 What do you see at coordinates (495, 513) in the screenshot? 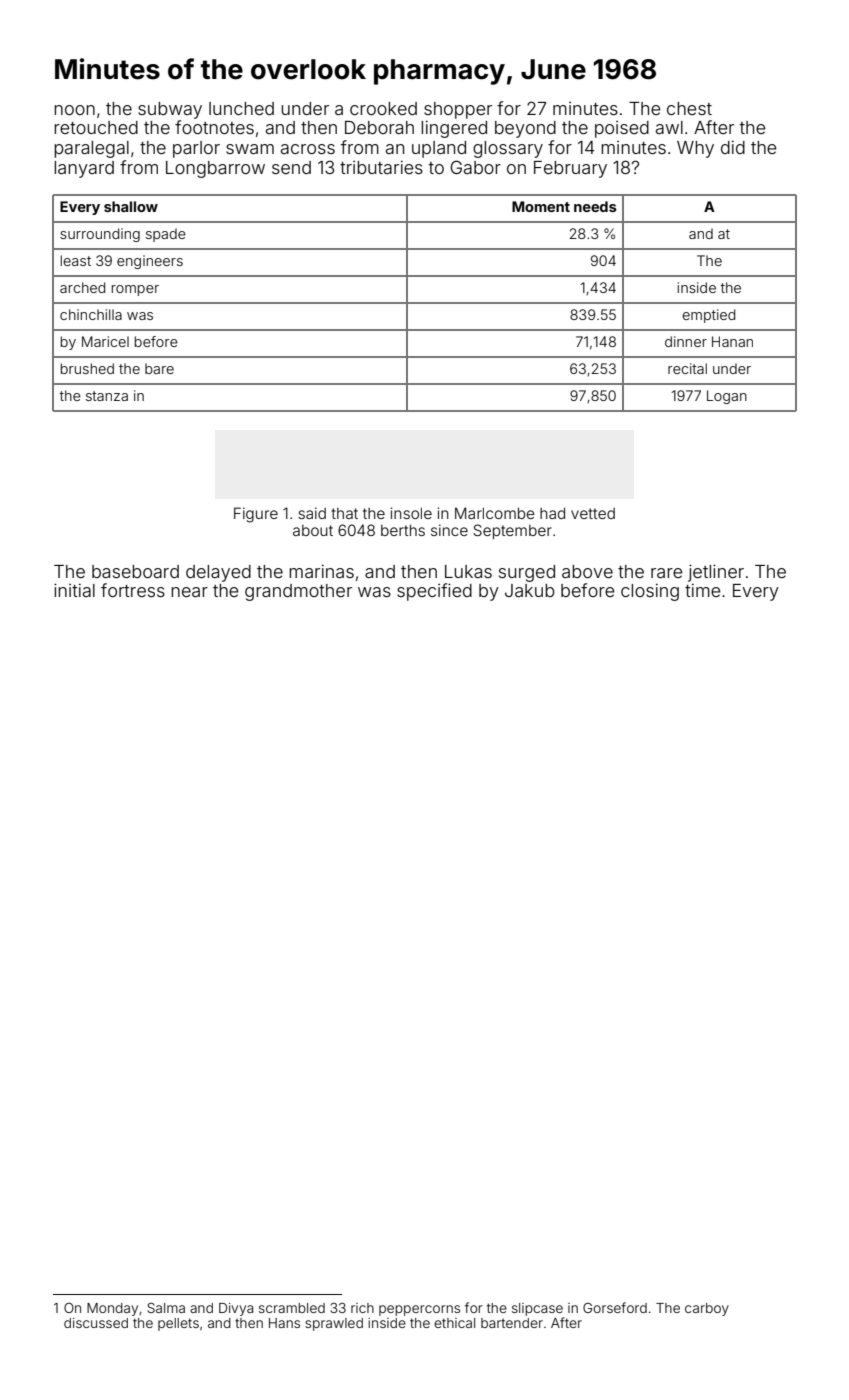
I see `Marlcombe` at bounding box center [495, 513].
